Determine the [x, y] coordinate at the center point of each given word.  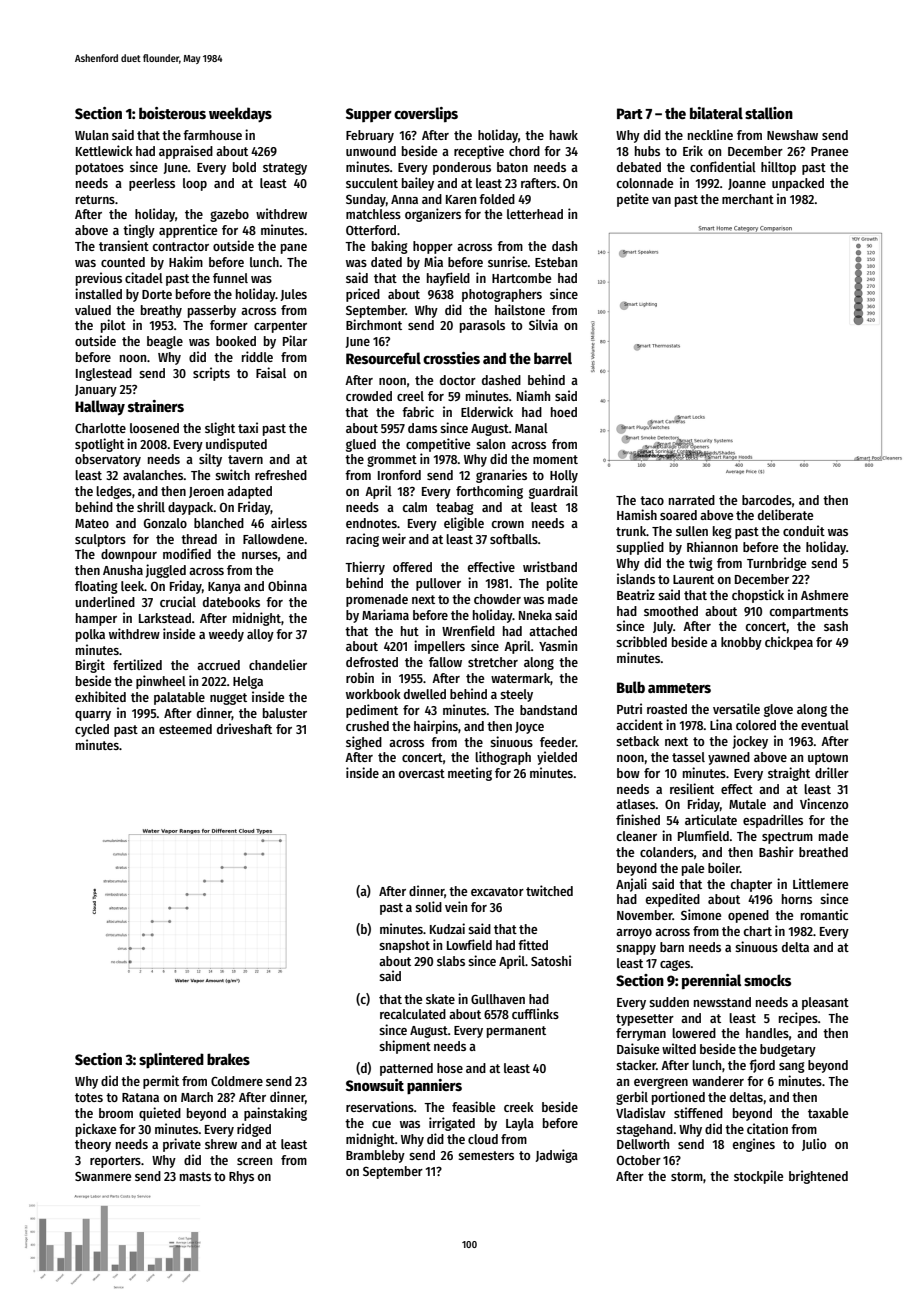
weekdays [240, 115]
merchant [748, 199]
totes [89, 1097]
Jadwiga [556, 1156]
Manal [531, 428]
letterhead [535, 214]
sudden [669, 1002]
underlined [105, 601]
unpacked [798, 184]
